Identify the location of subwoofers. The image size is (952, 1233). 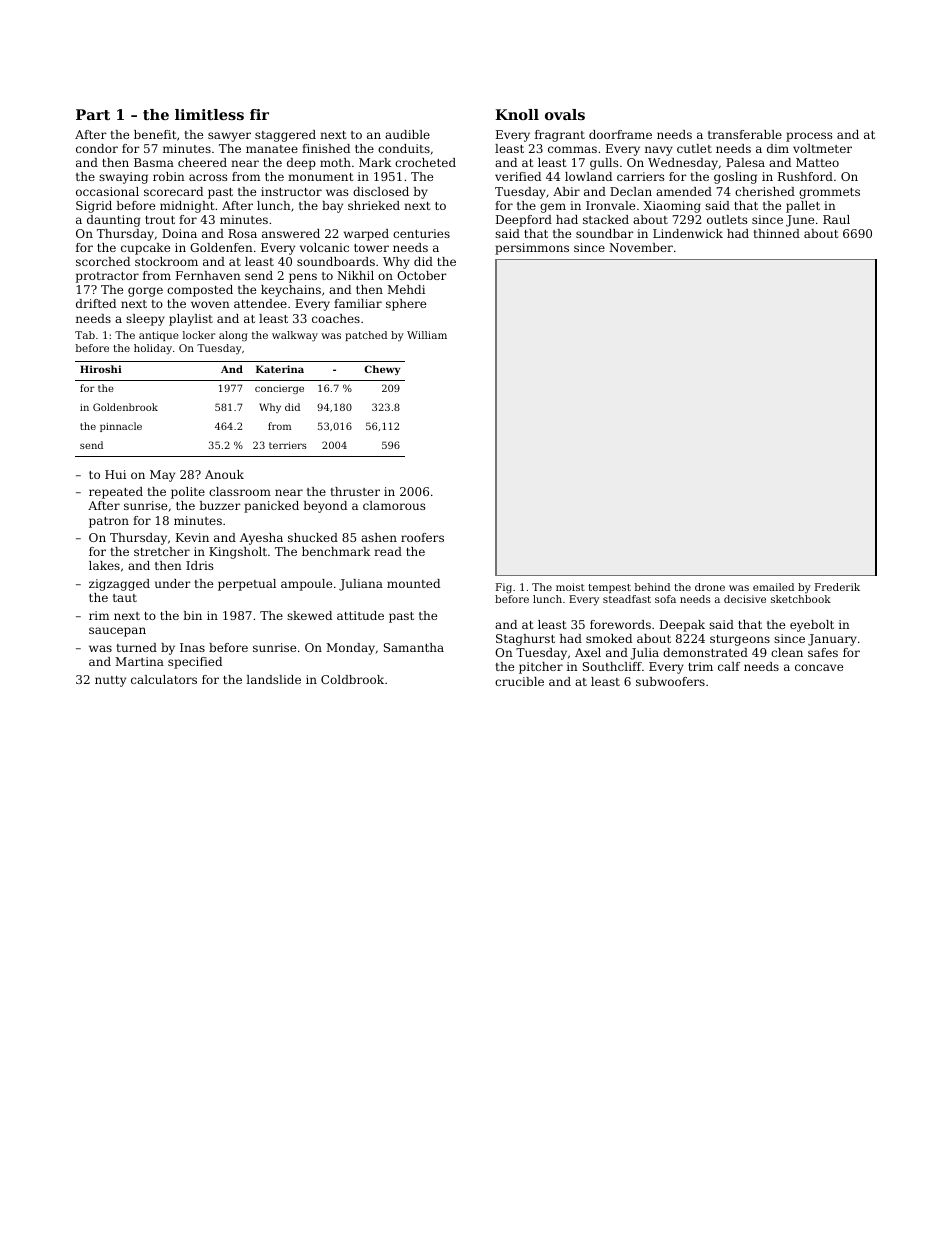
(670, 681).
